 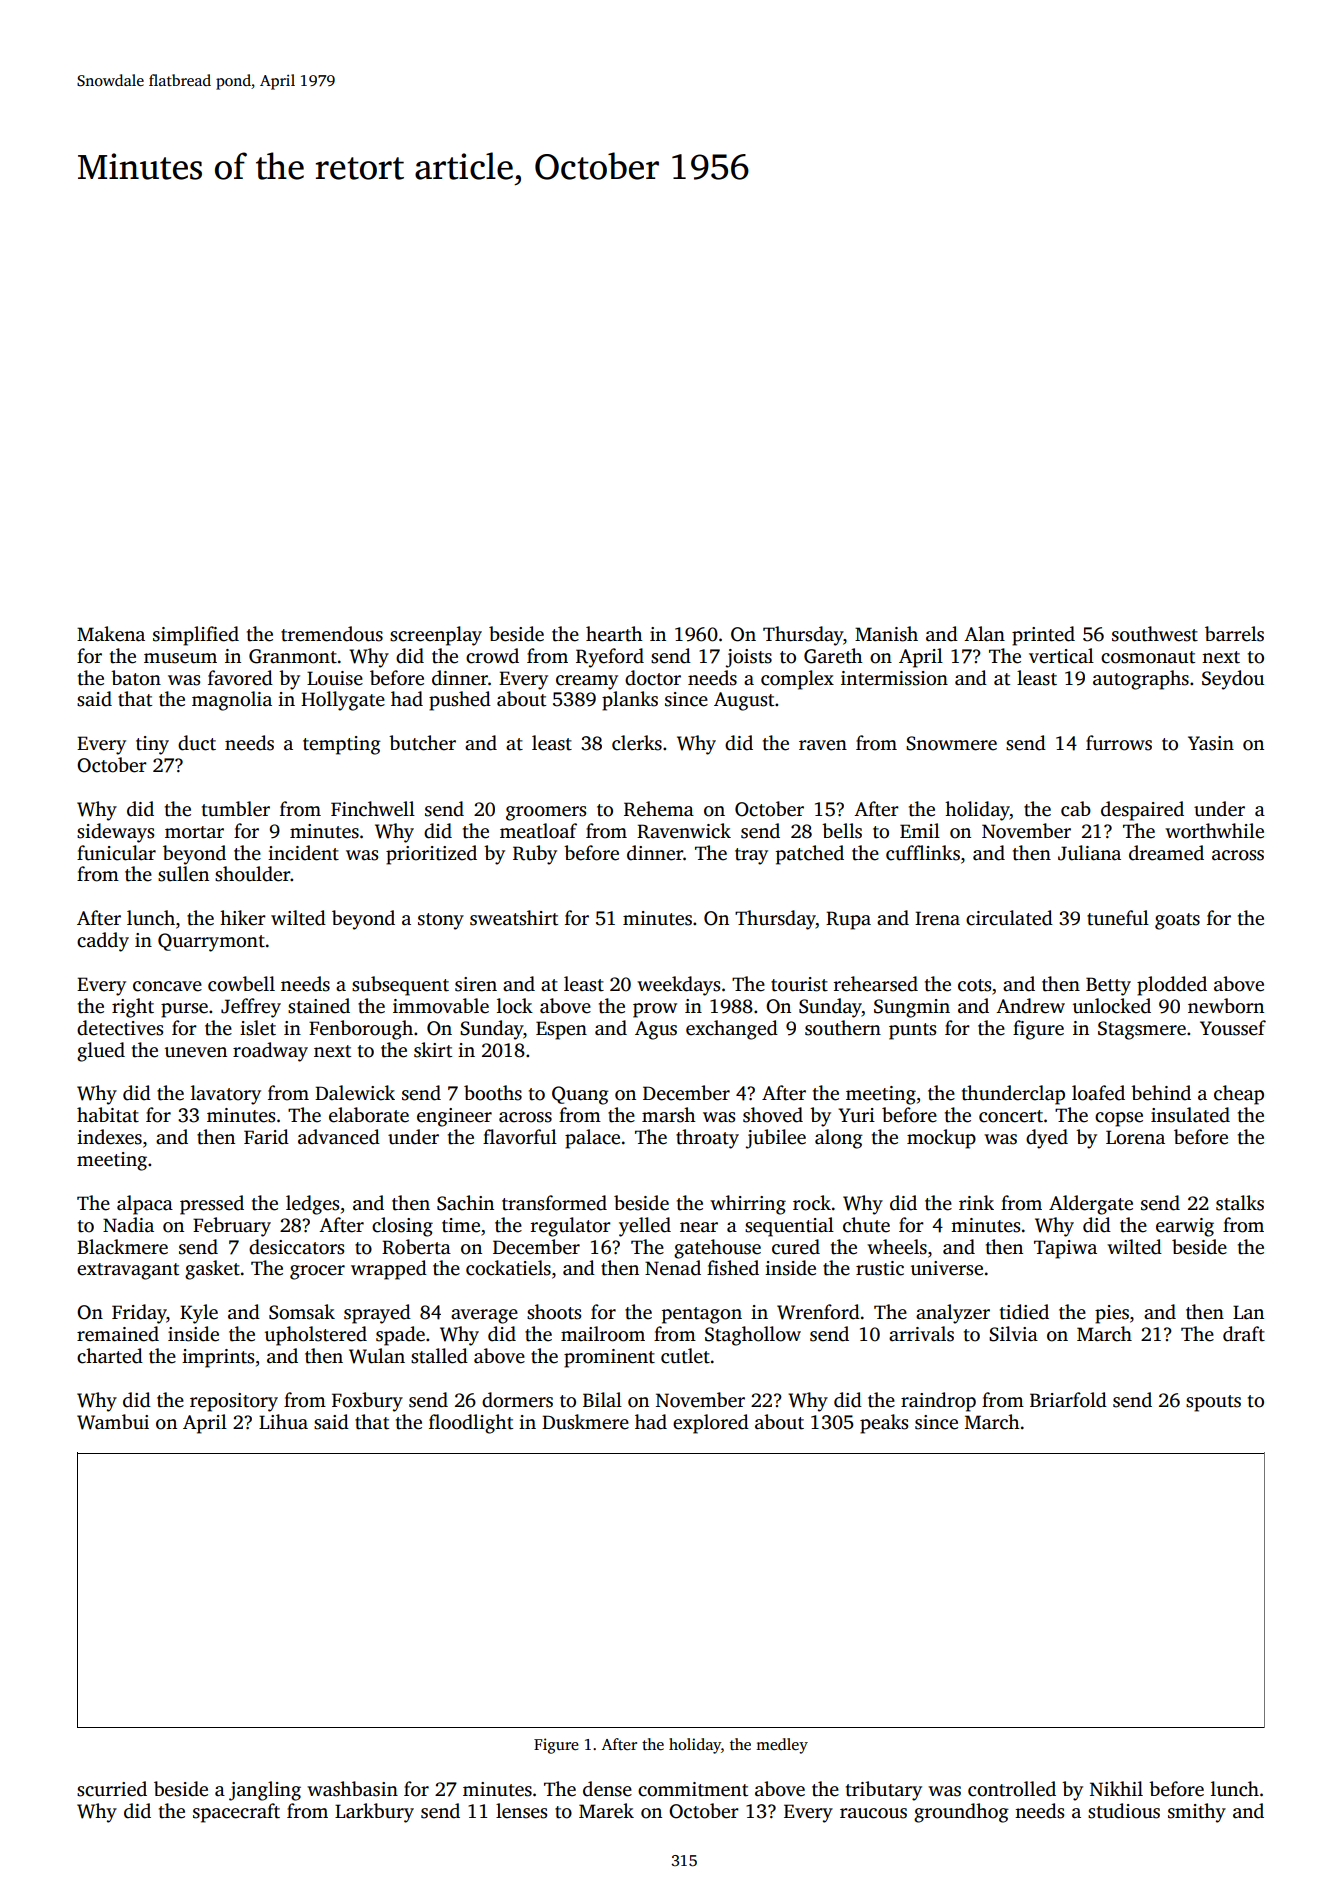 What do you see at coordinates (339, 1137) in the page?
I see `advanced` at bounding box center [339, 1137].
